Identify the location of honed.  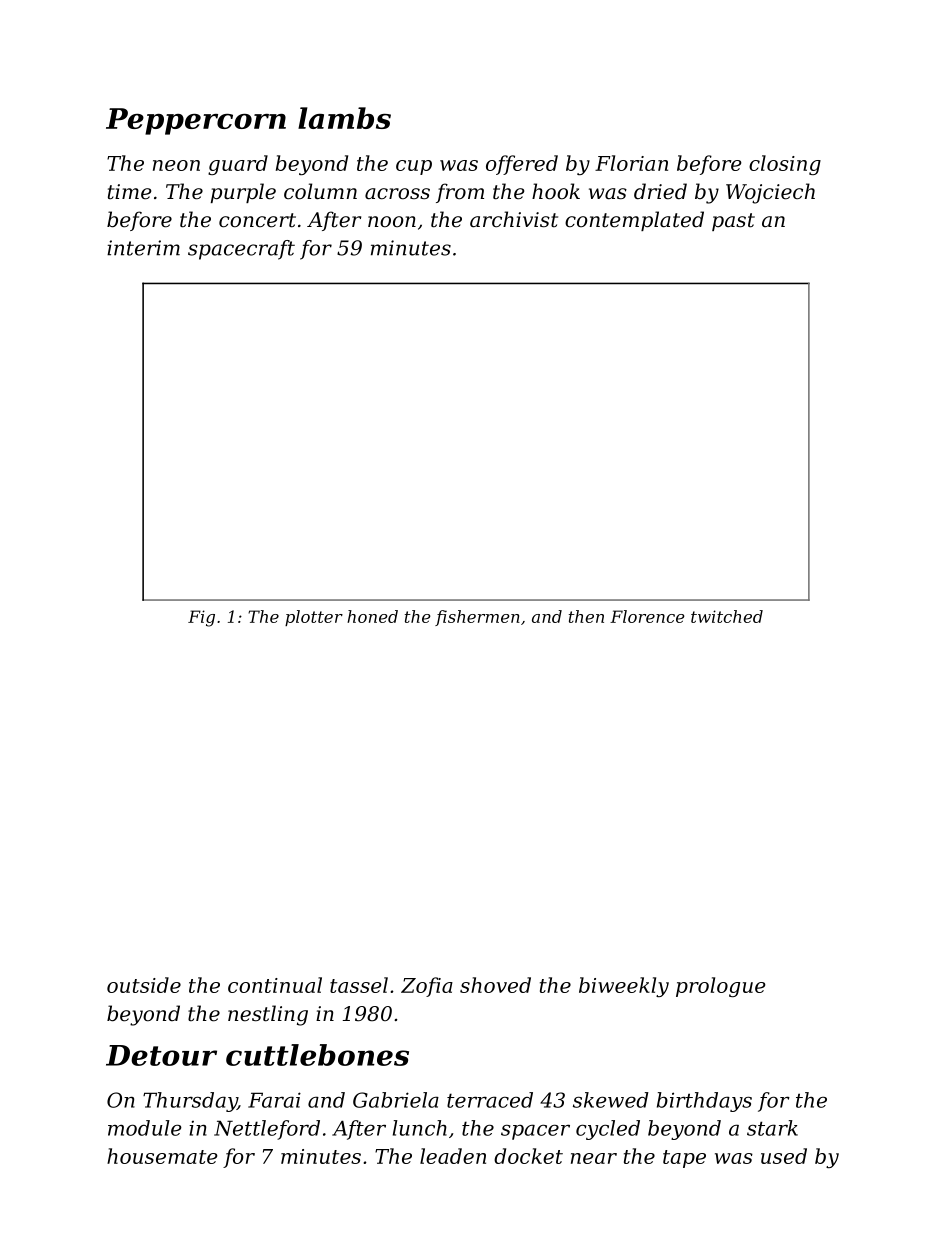
(372, 616).
